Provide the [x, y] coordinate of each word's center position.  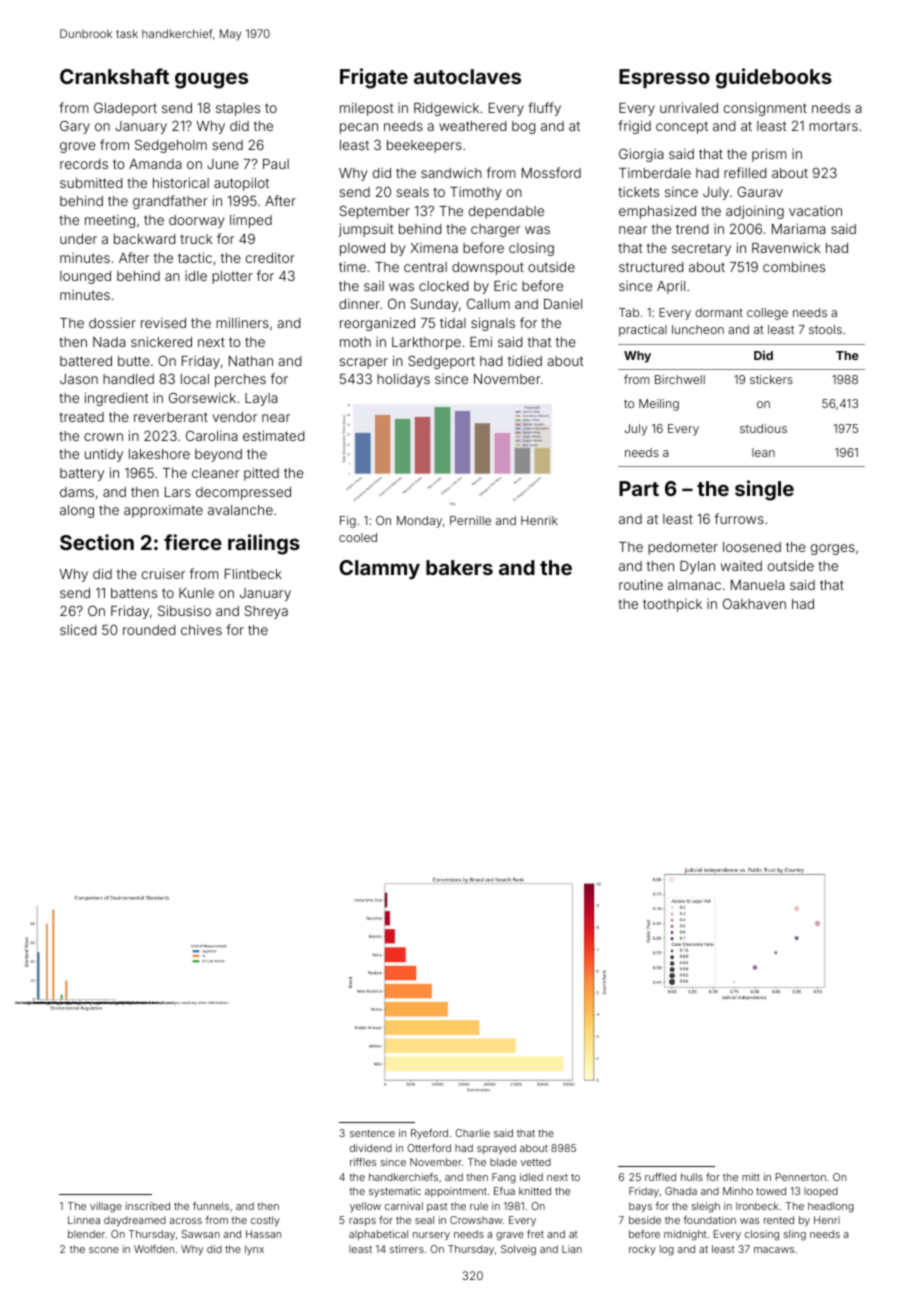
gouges [211, 80]
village [106, 1207]
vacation [815, 211]
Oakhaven [754, 603]
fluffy [544, 109]
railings [264, 544]
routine [641, 584]
